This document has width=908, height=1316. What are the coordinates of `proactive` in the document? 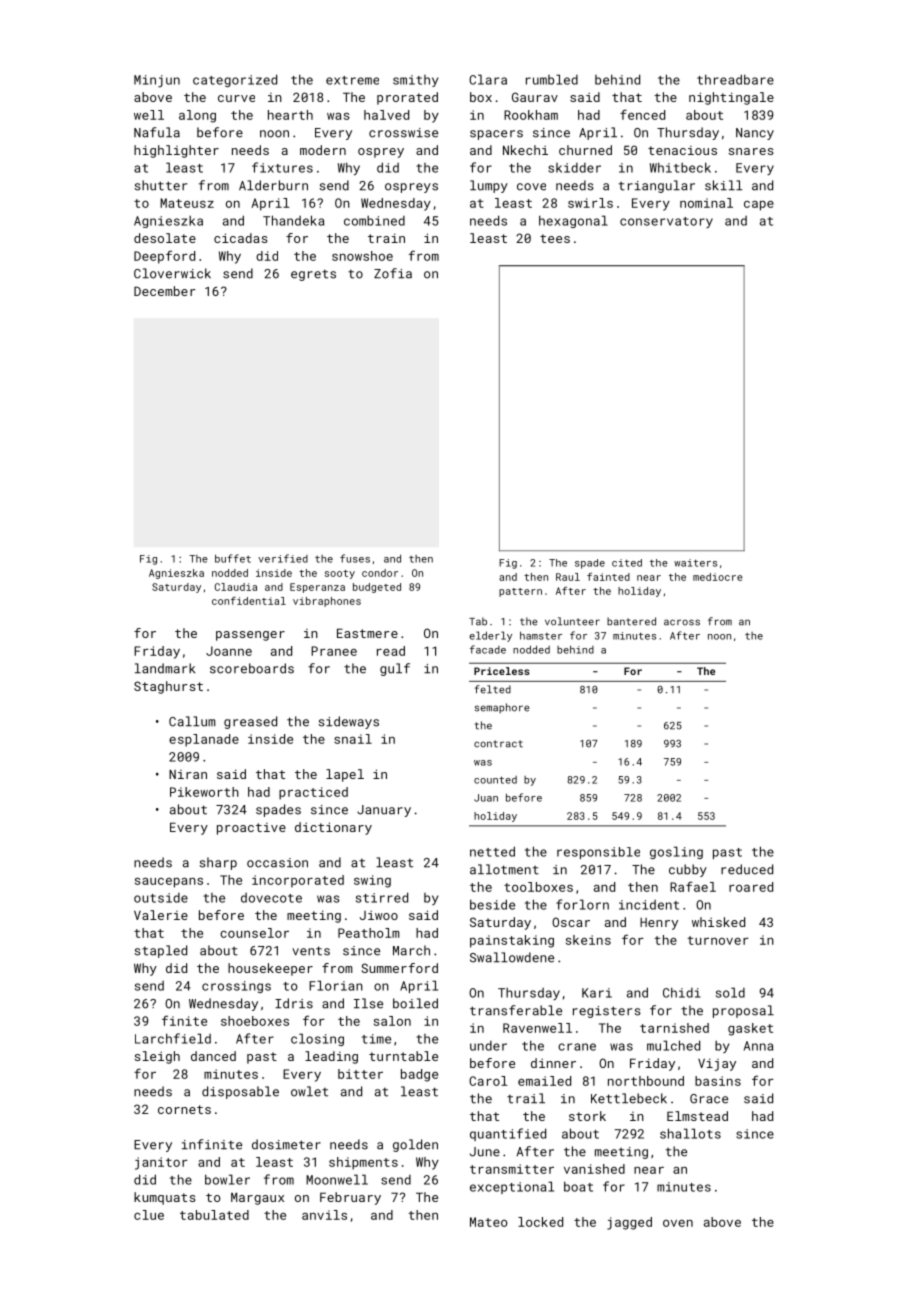 It's located at (251, 829).
